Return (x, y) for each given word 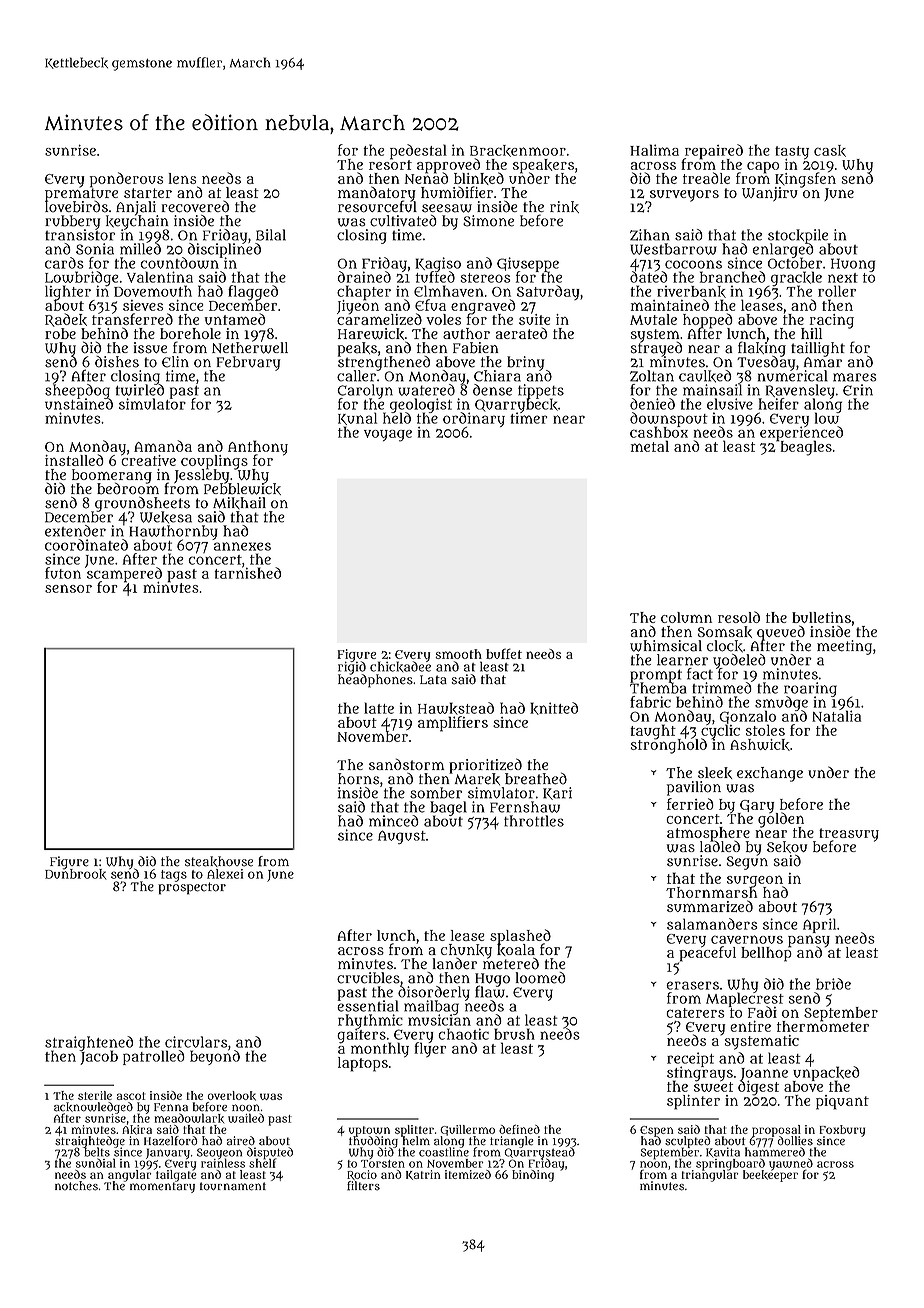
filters (363, 1186)
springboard (730, 1164)
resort (390, 165)
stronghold (669, 746)
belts (97, 1152)
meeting (844, 647)
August (402, 837)
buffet (504, 653)
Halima (654, 150)
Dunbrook (76, 874)
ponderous (126, 180)
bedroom (128, 489)
